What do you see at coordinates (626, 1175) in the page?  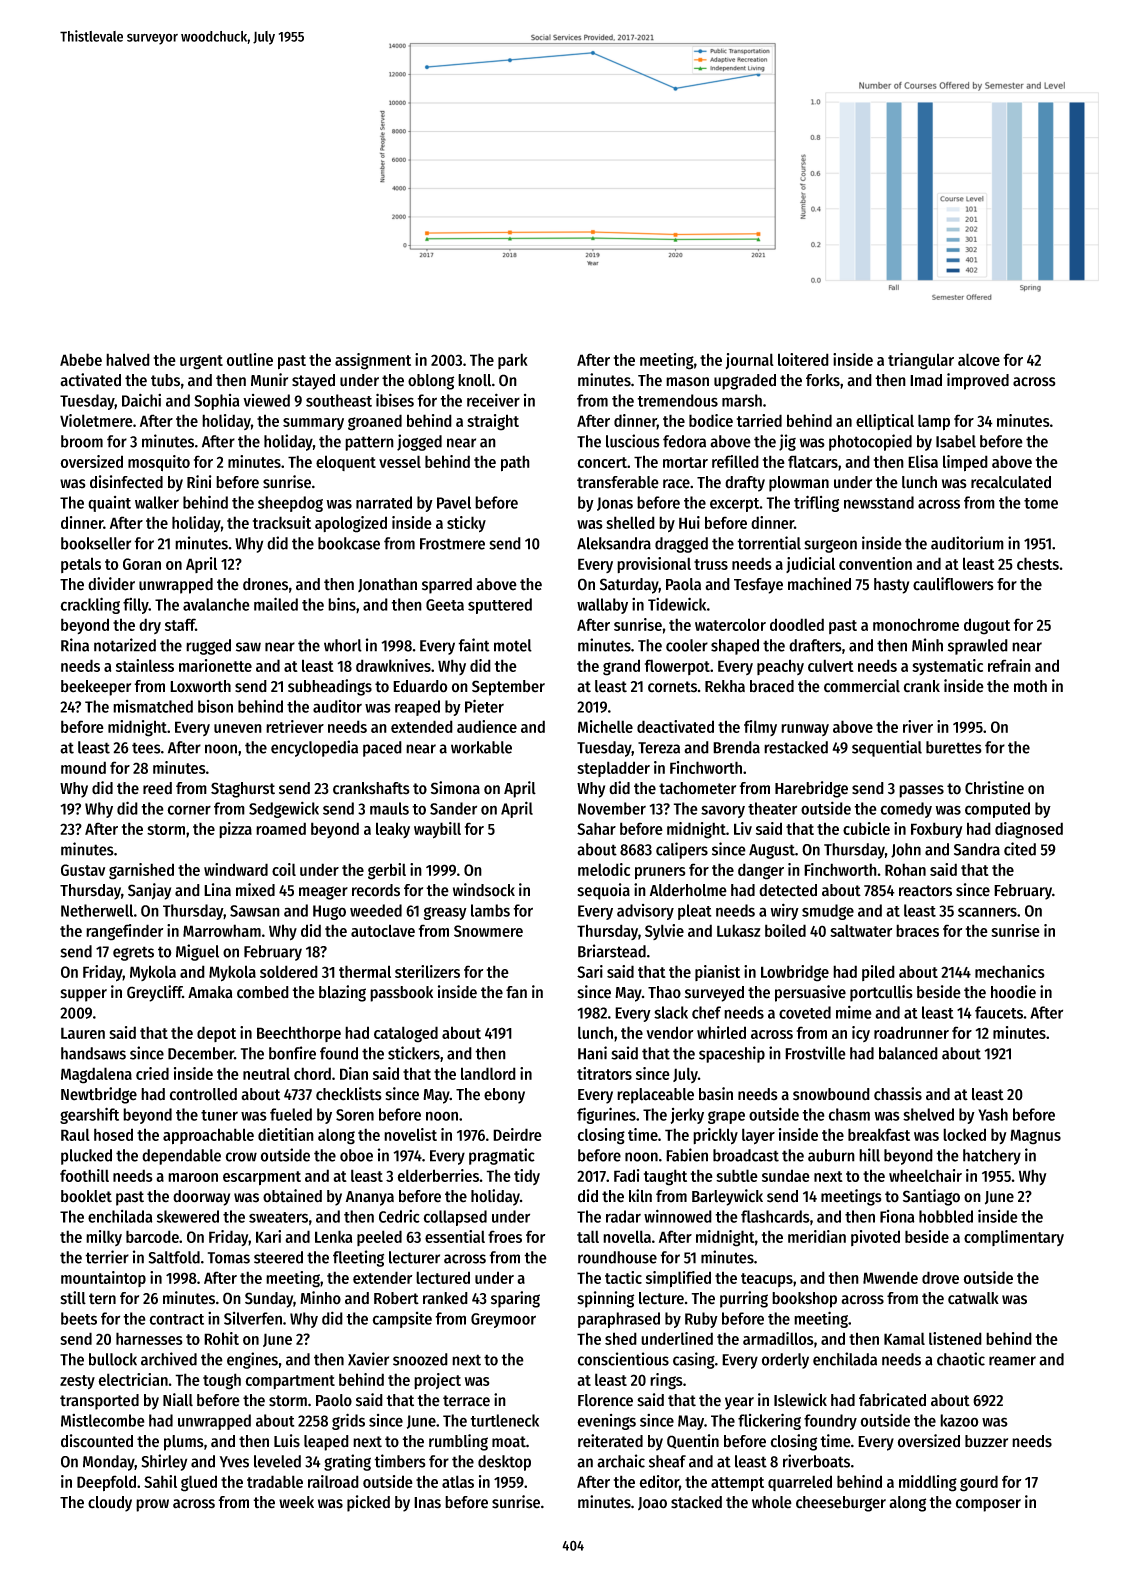 I see `Fadi` at bounding box center [626, 1175].
